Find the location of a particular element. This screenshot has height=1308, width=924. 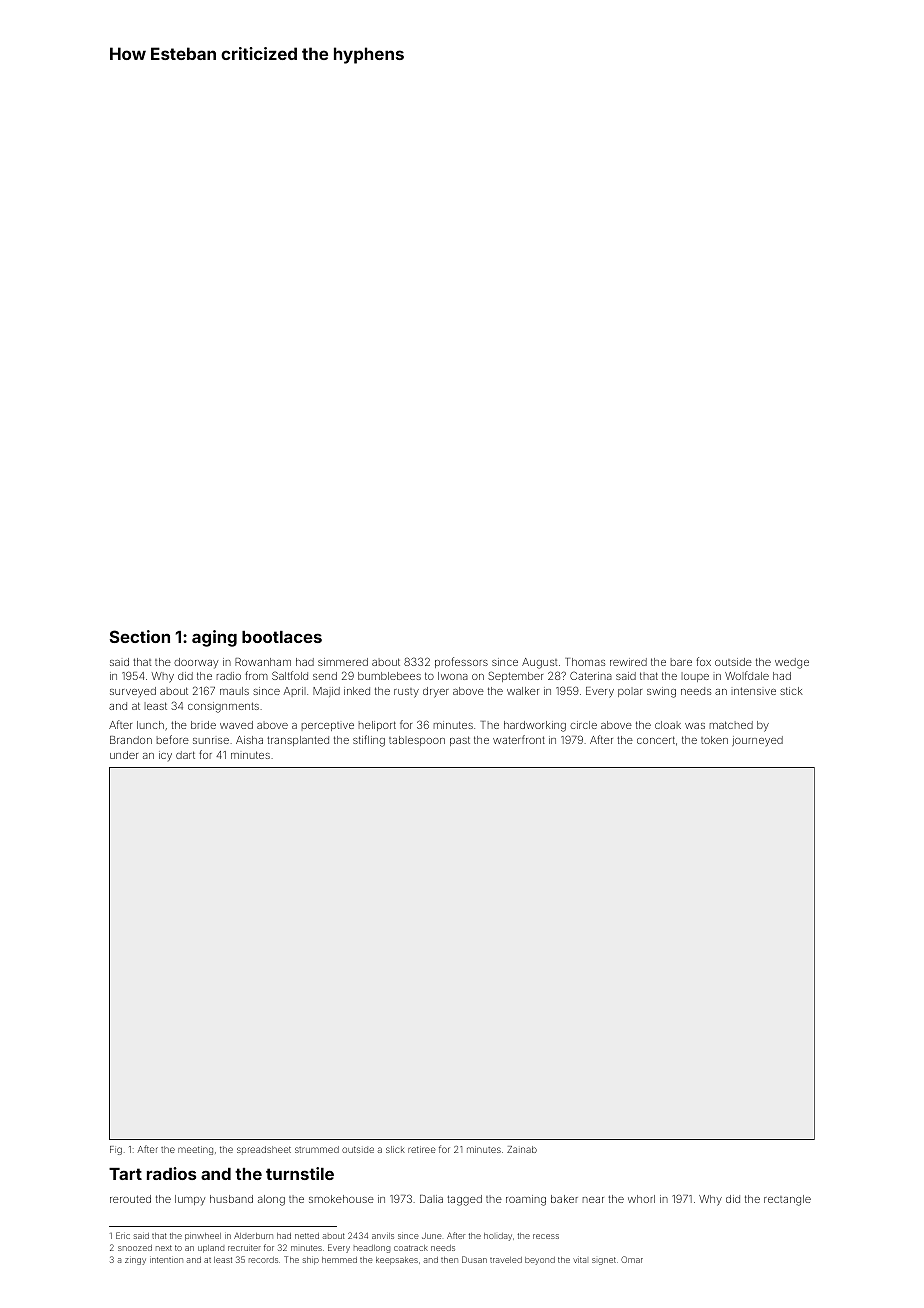

wedge is located at coordinates (792, 663).
